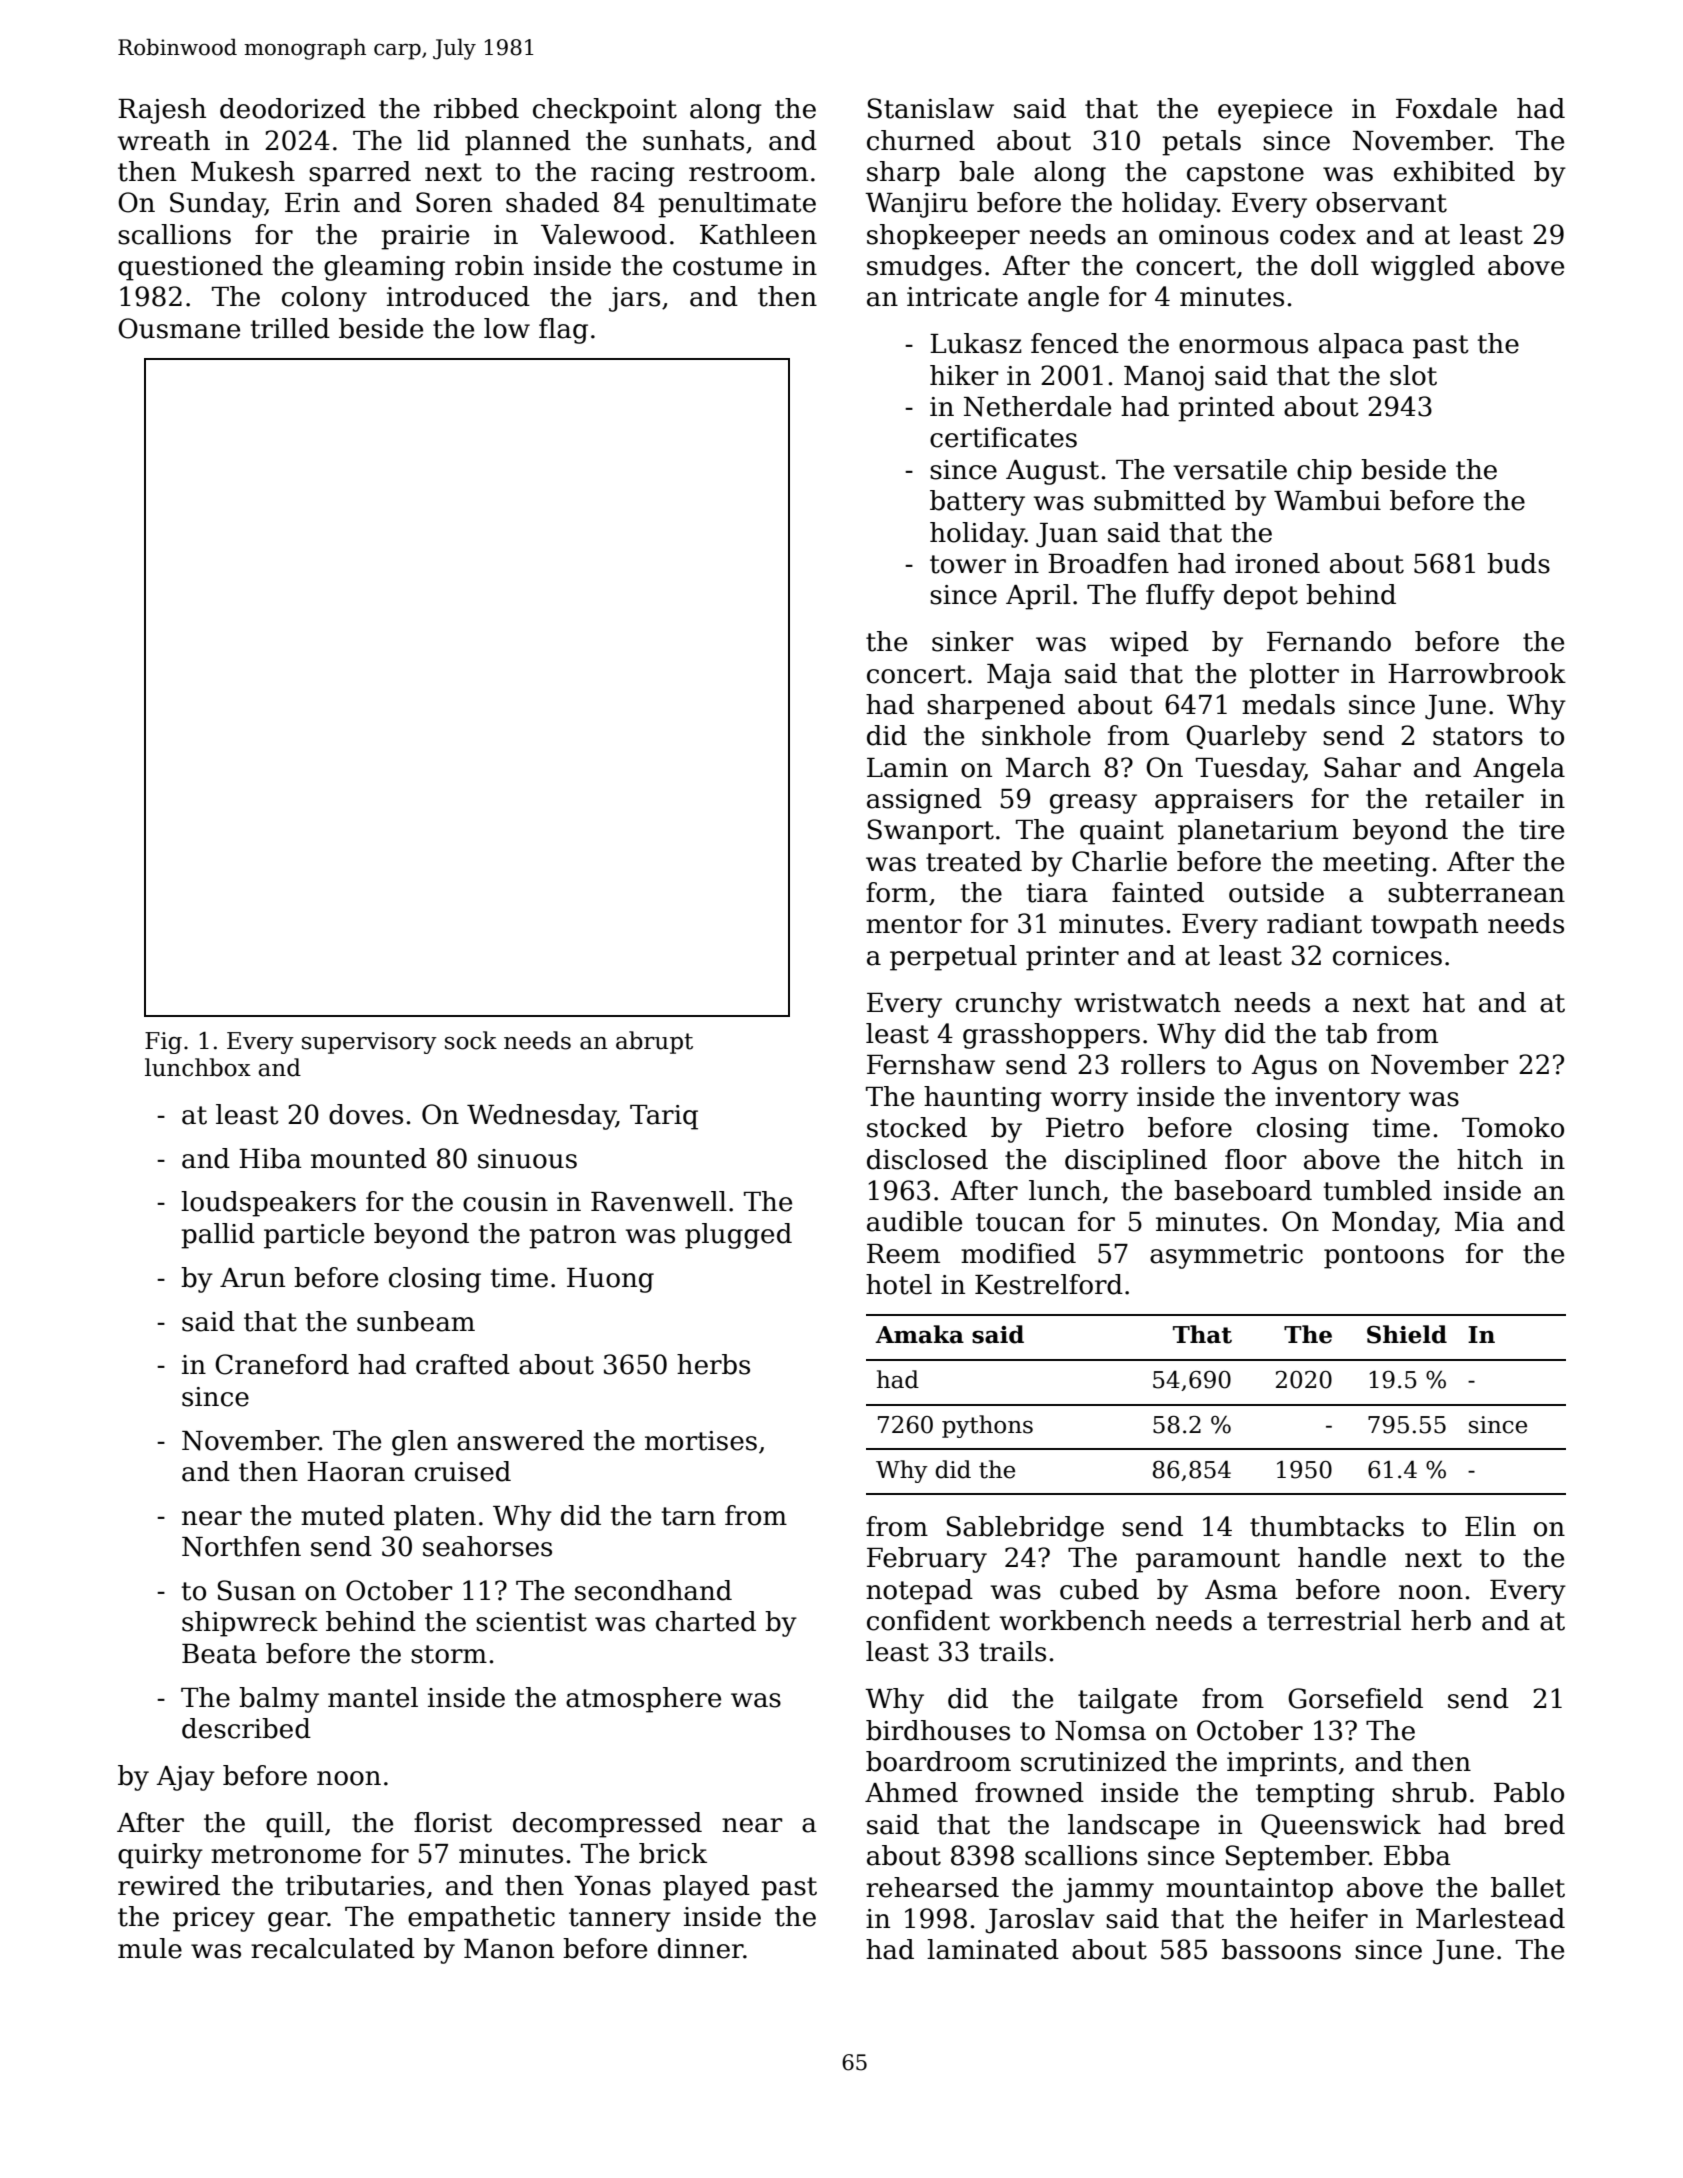 The image size is (1683, 2178). I want to click on asymmetric, so click(1226, 1256).
